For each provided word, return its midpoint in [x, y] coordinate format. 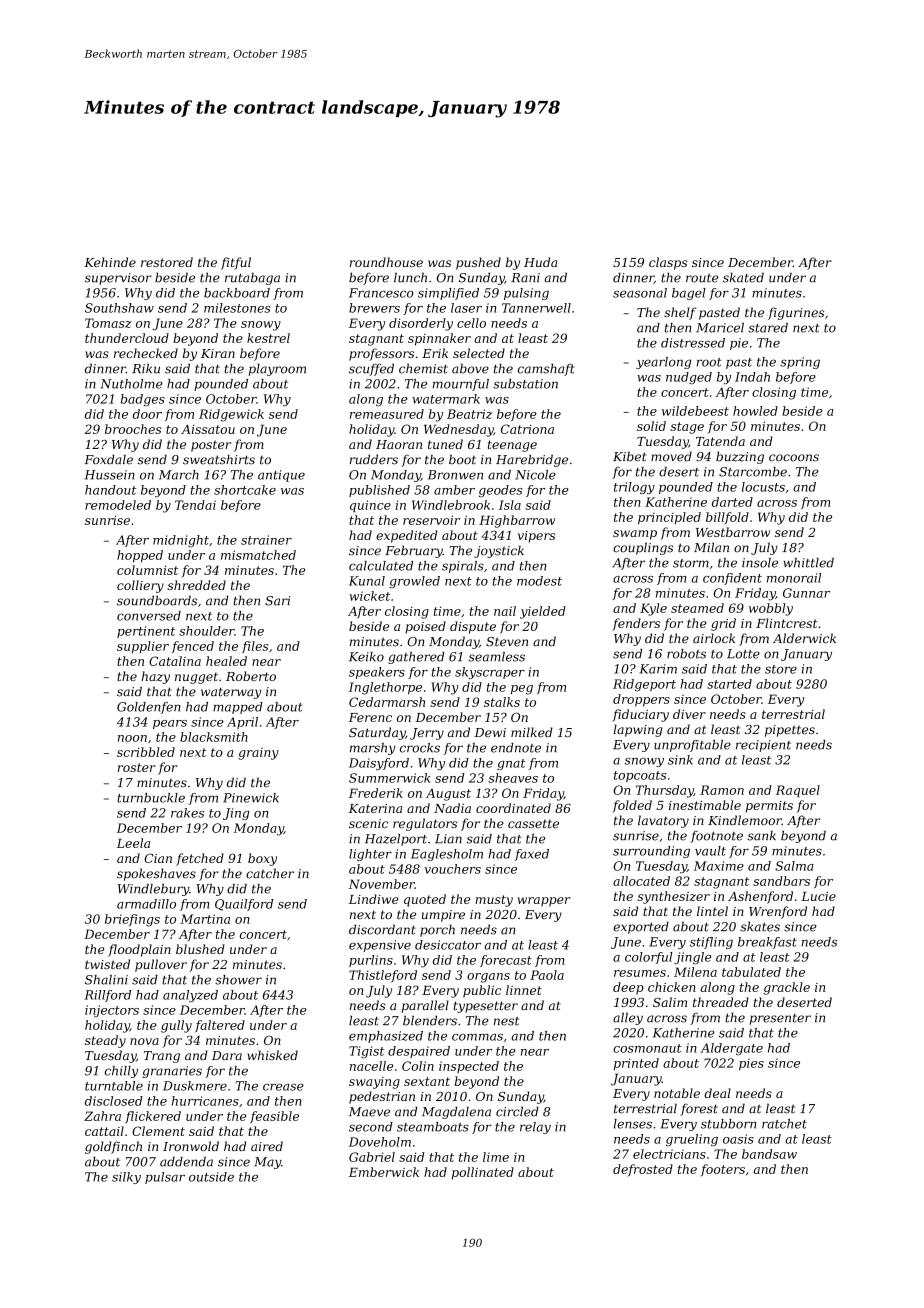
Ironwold [191, 1146]
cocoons [794, 458]
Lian [448, 839]
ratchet [784, 1124]
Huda [540, 262]
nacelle [371, 1066]
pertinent [146, 632]
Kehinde [110, 262]
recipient [763, 746]
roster [137, 767]
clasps [668, 263]
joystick [499, 551]
